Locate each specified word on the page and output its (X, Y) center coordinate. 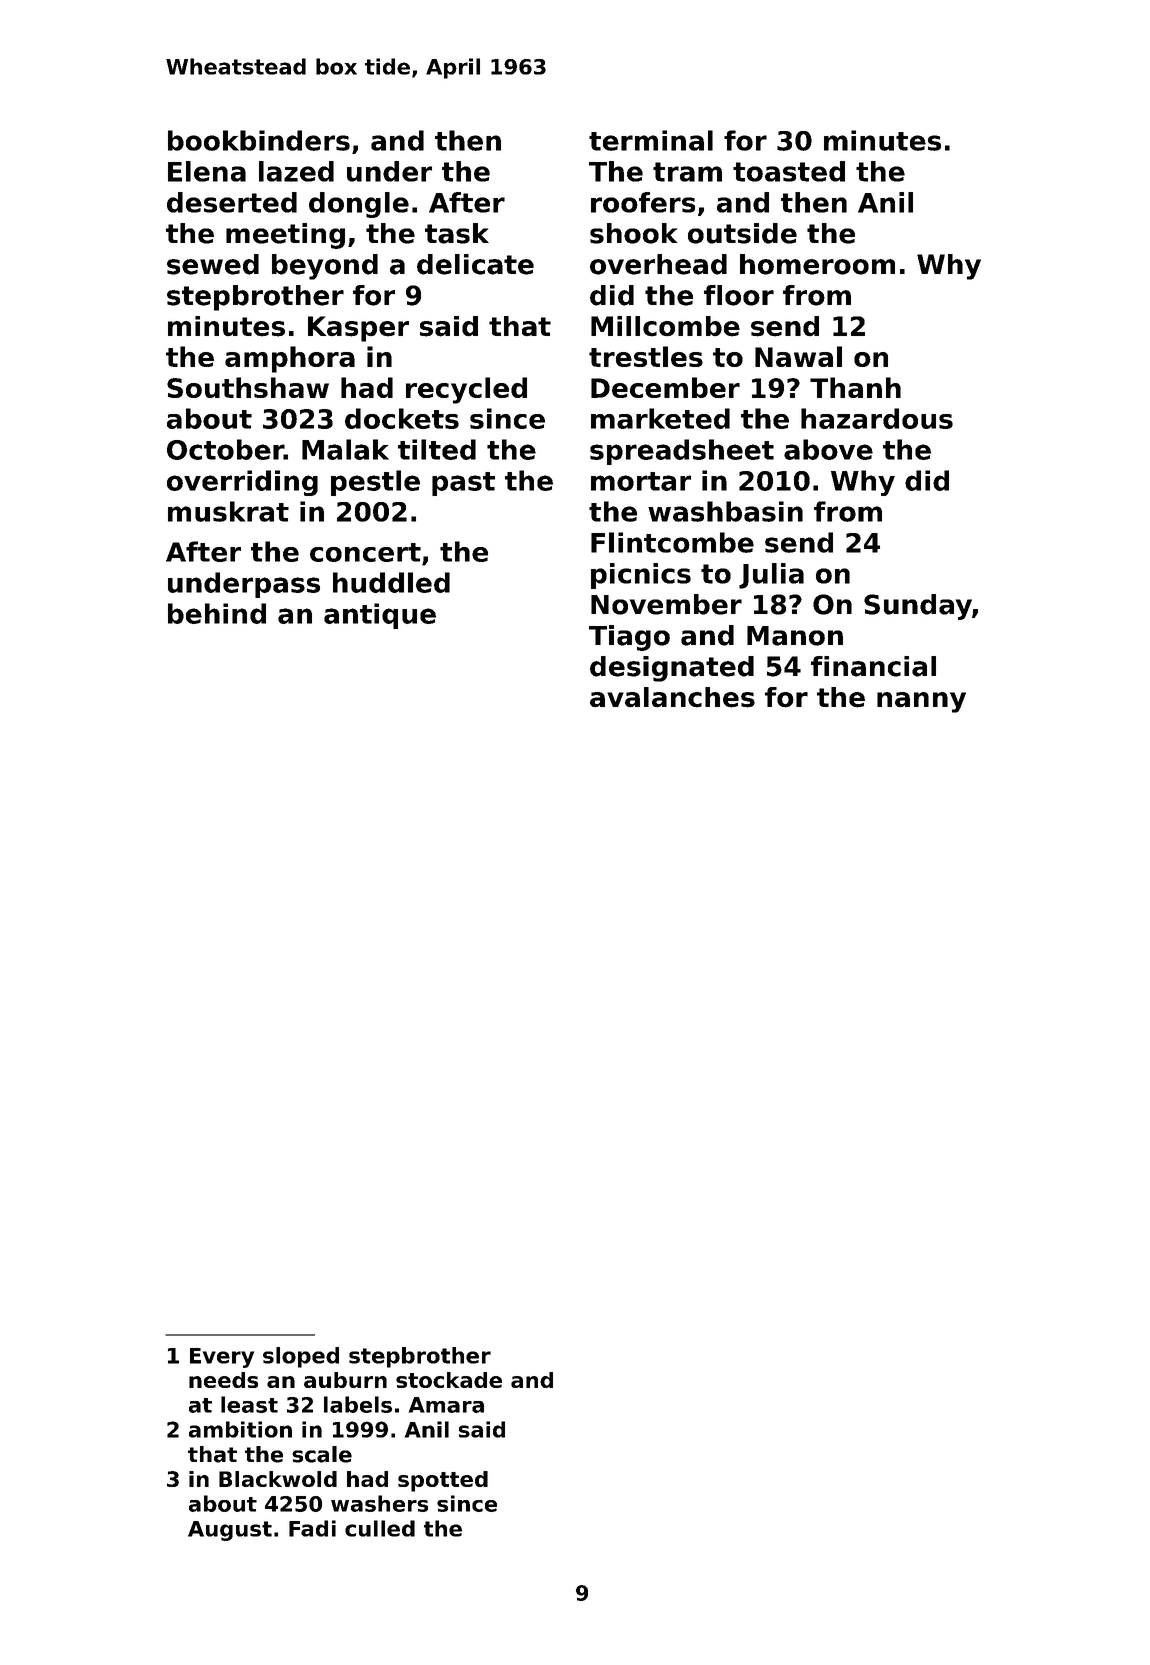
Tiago (629, 638)
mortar (641, 481)
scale (322, 1454)
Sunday (918, 607)
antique (380, 616)
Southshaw (248, 387)
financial (873, 666)
